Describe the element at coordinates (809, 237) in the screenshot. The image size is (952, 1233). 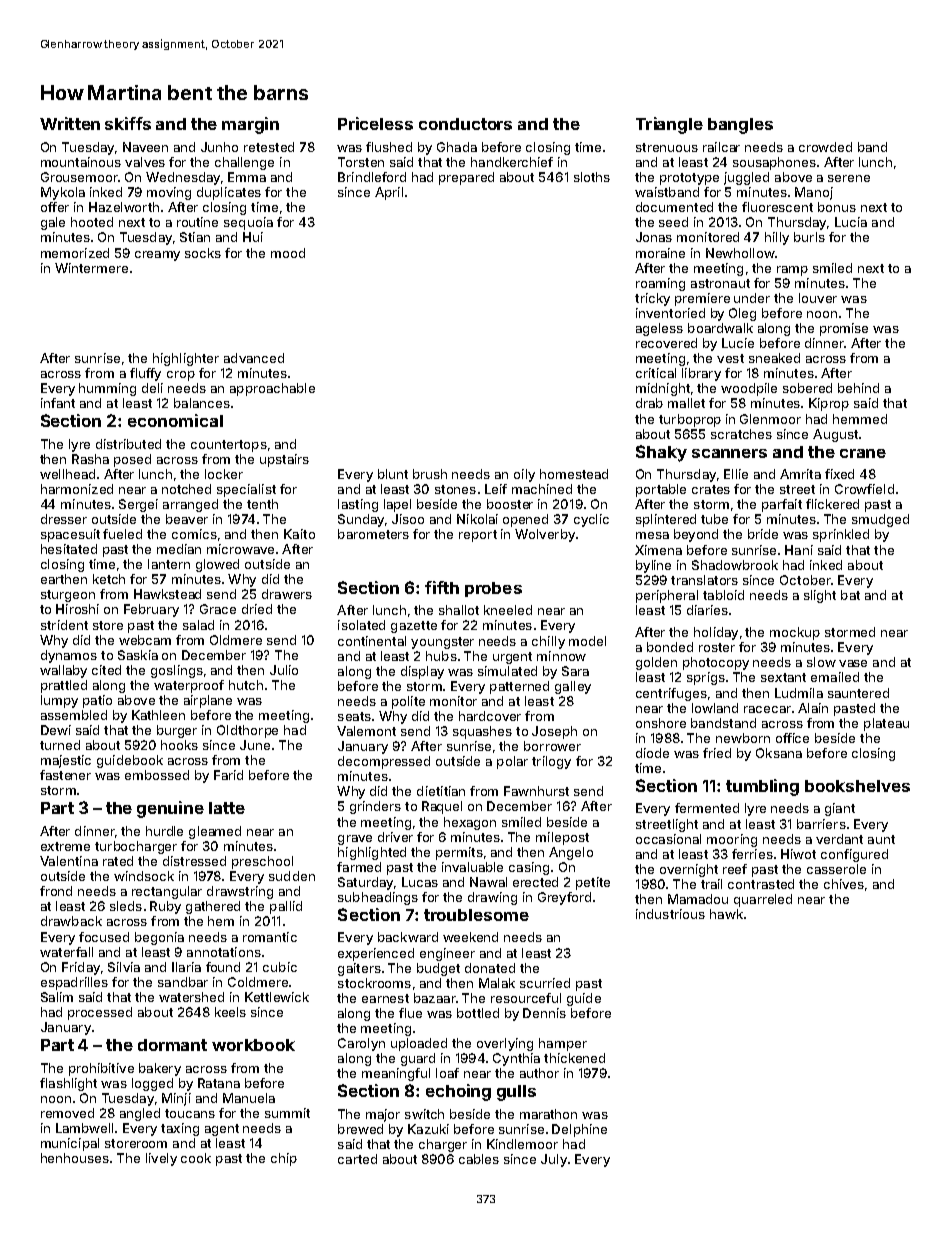
I see `burls` at that location.
